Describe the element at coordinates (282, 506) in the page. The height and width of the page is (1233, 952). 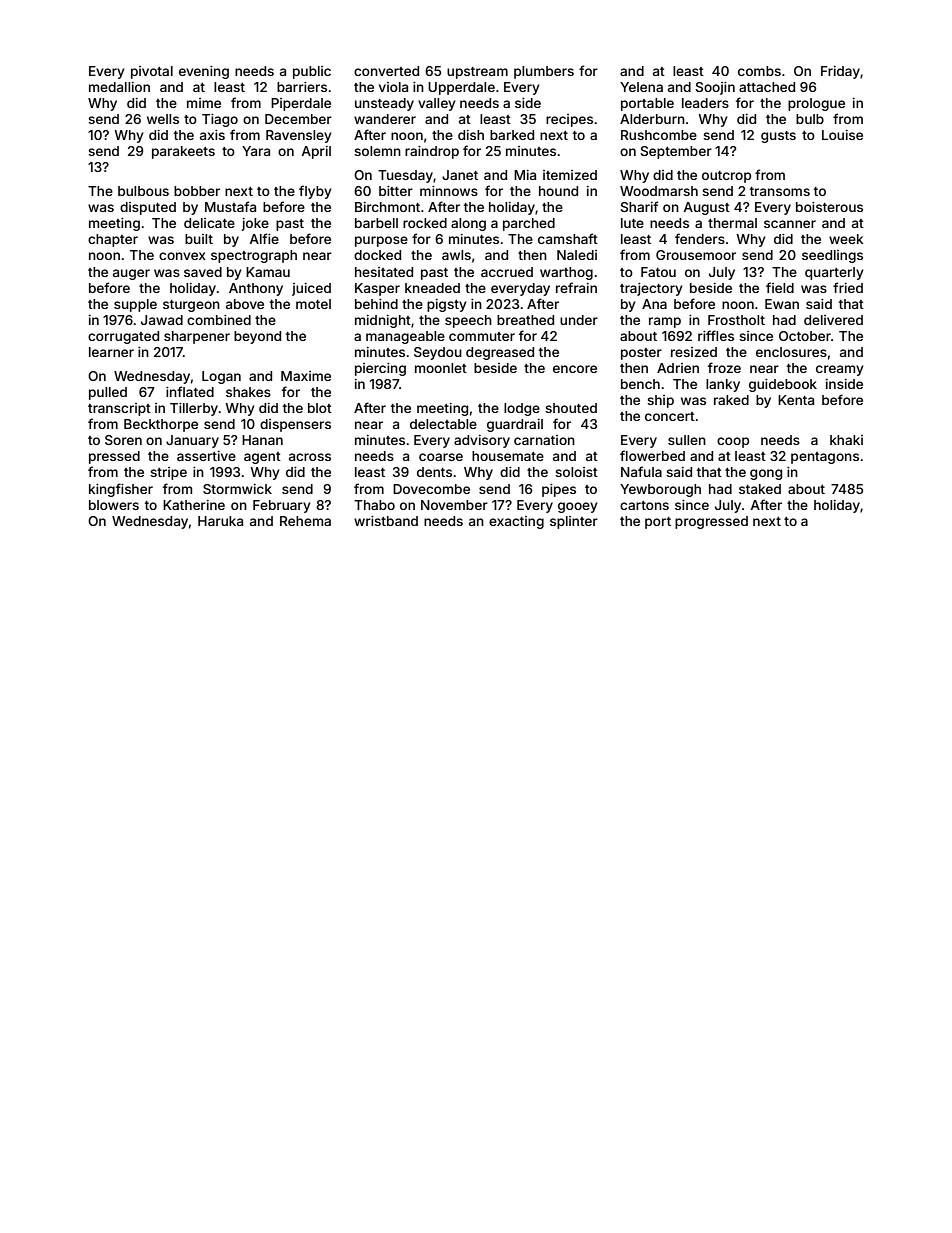
I see `February` at that location.
